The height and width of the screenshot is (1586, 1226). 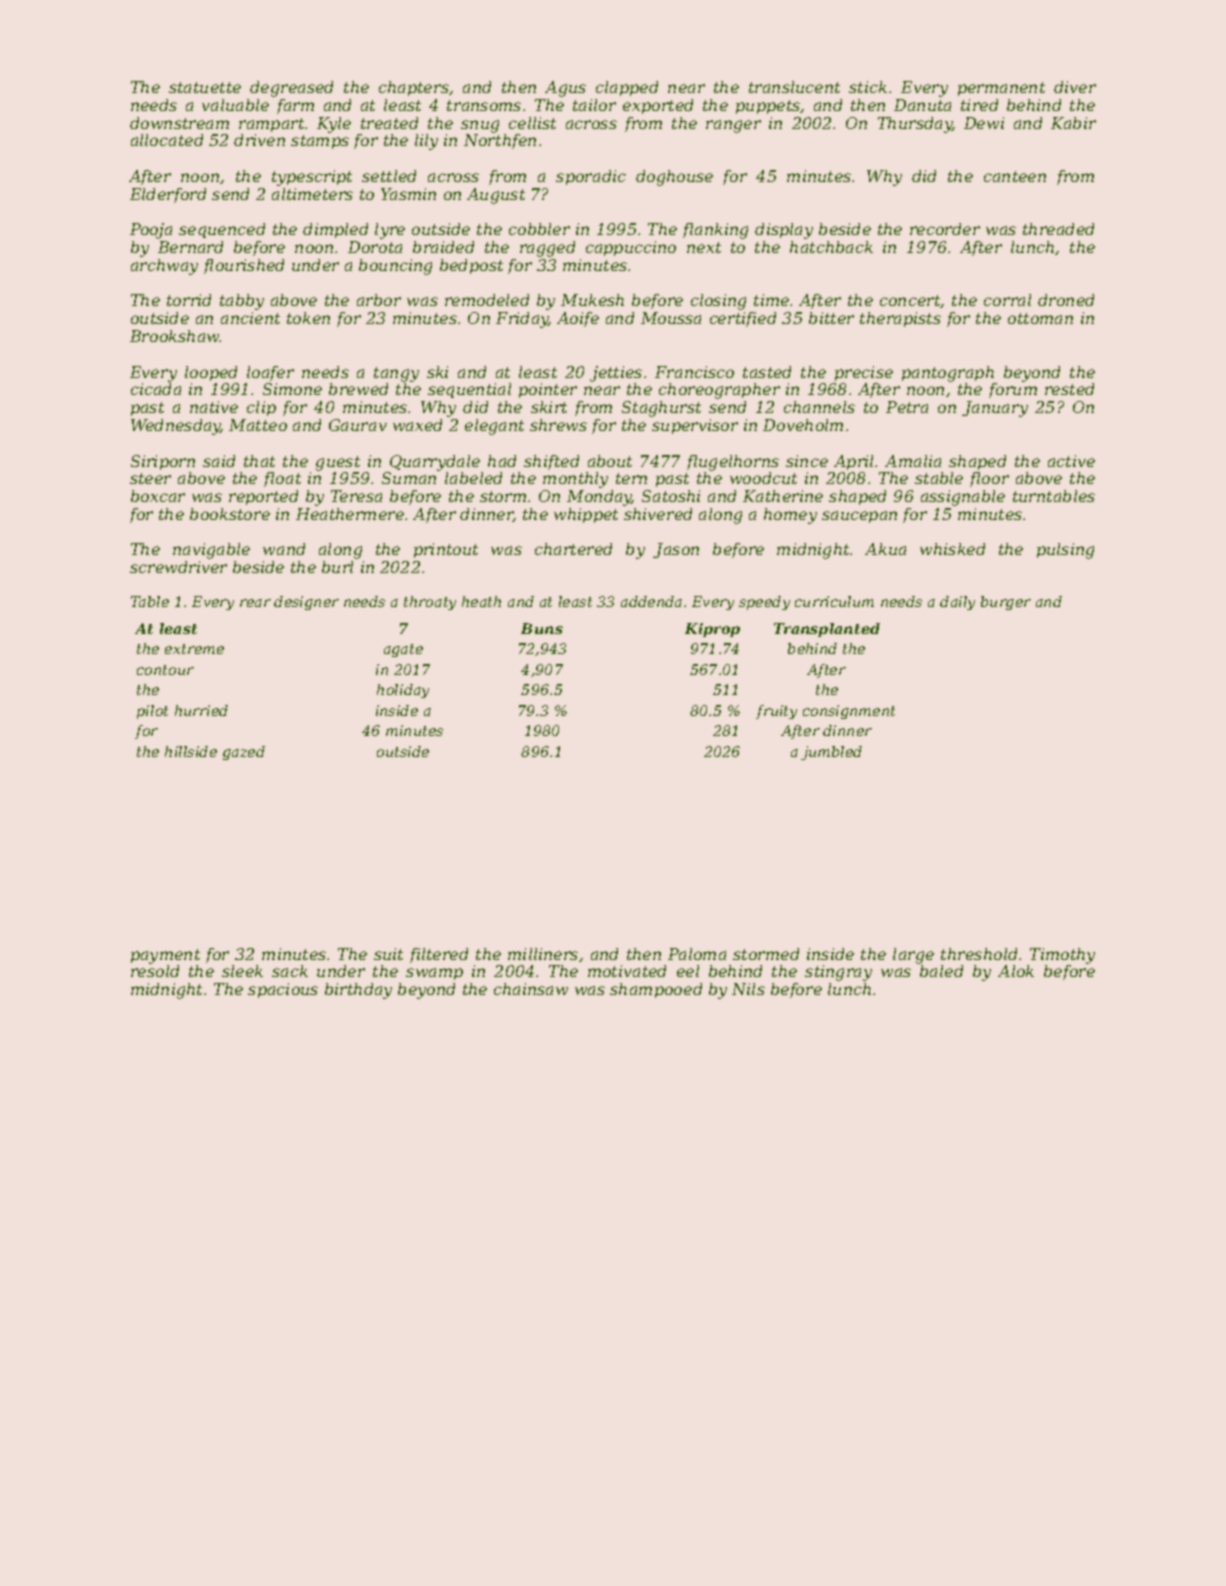 What do you see at coordinates (1075, 87) in the screenshot?
I see `diver` at bounding box center [1075, 87].
